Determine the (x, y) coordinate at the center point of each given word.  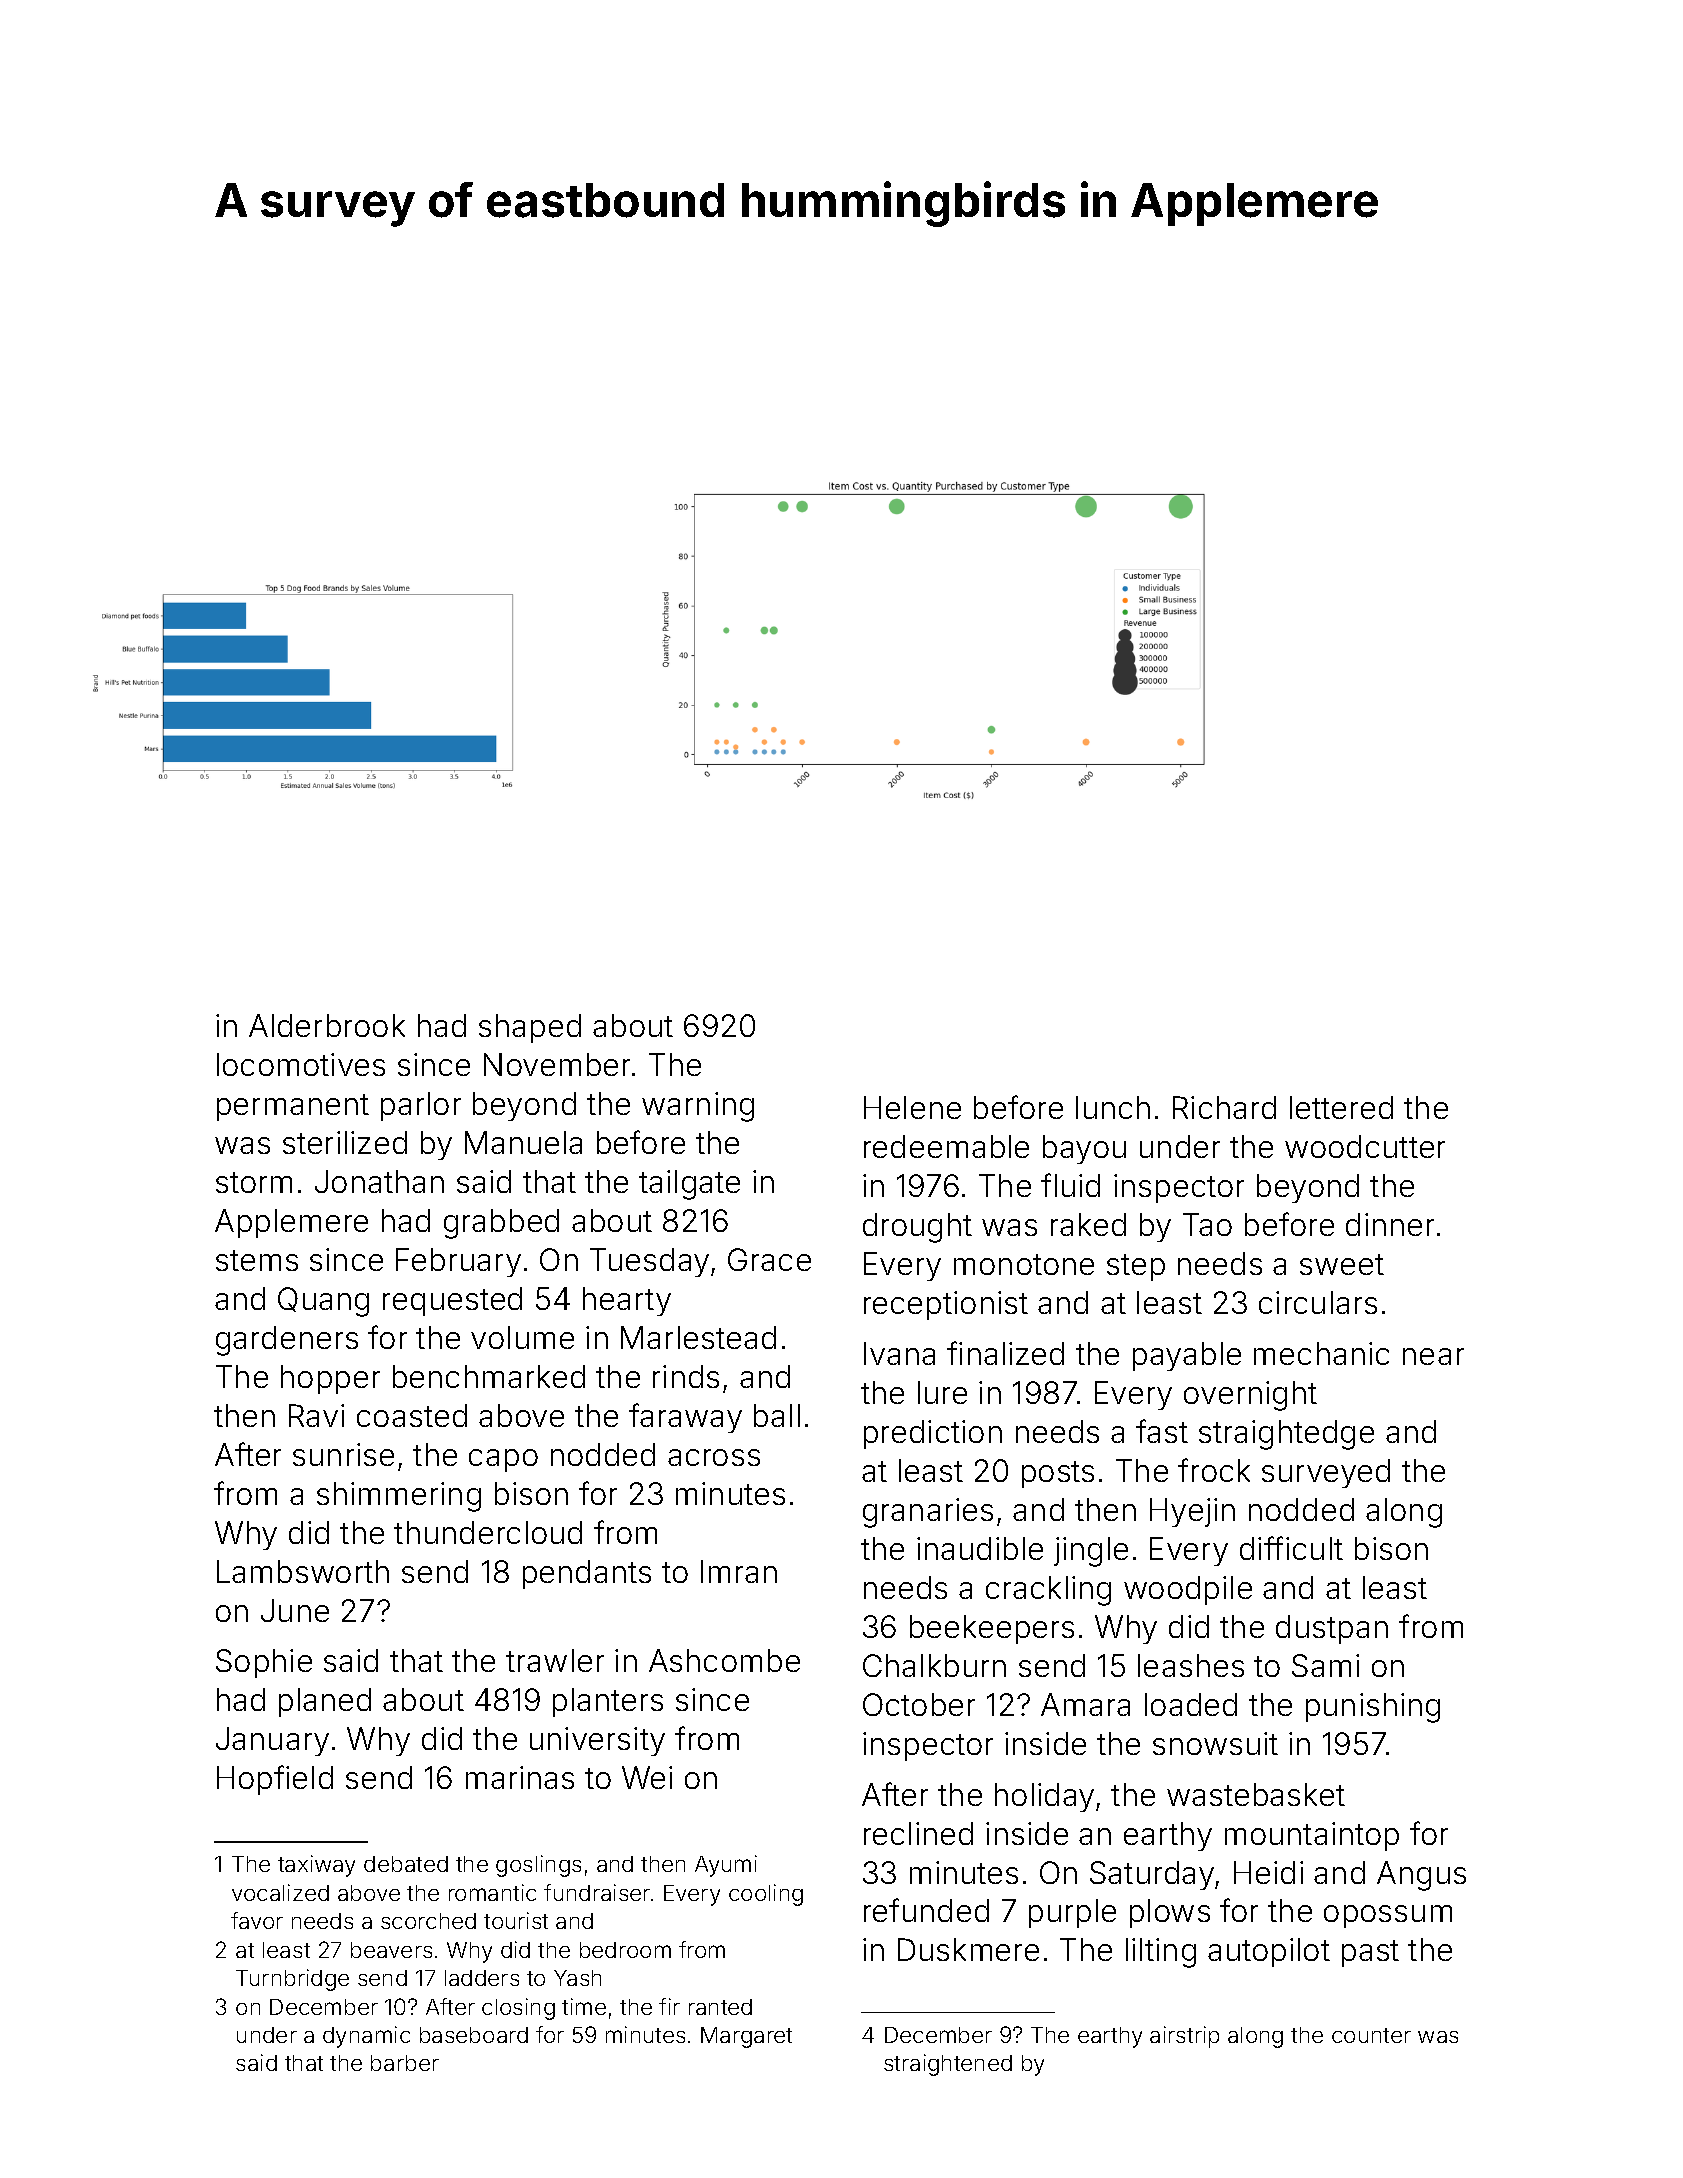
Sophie (264, 1663)
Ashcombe (724, 1660)
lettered (1341, 1107)
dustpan (1332, 1629)
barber (405, 2063)
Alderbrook (327, 1025)
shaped (530, 1028)
